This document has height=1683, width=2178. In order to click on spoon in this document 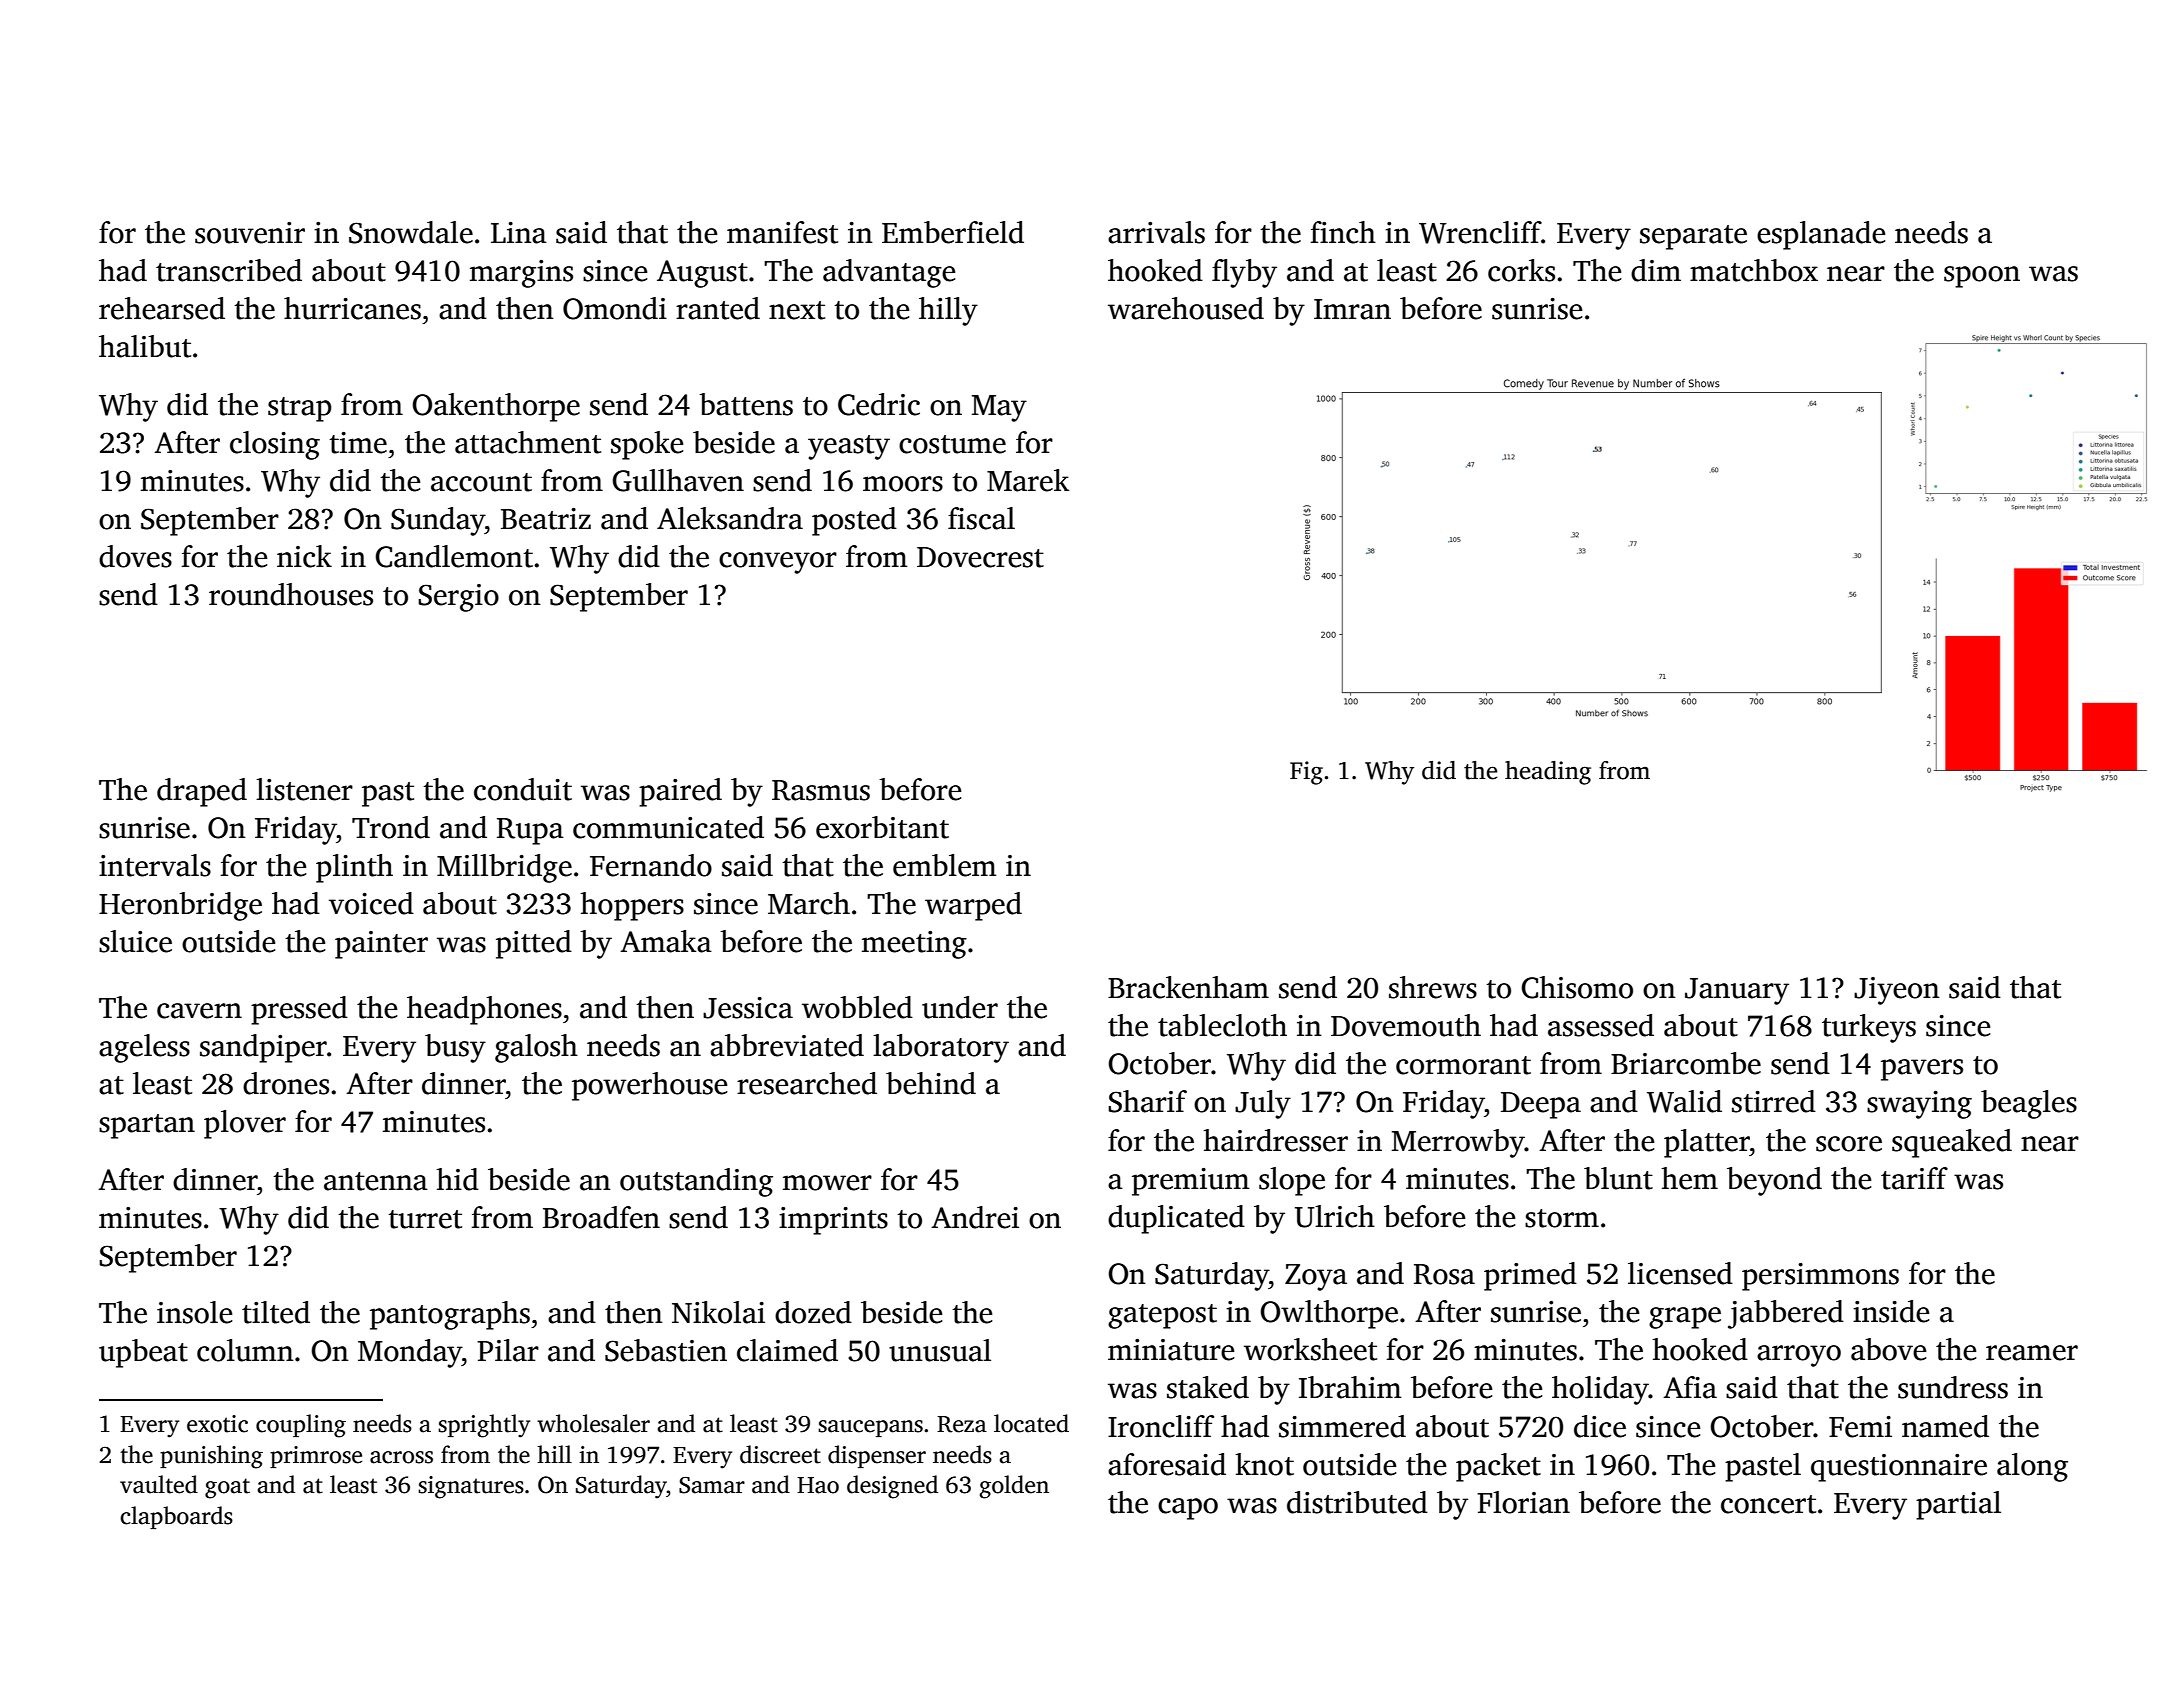, I will do `click(1982, 277)`.
